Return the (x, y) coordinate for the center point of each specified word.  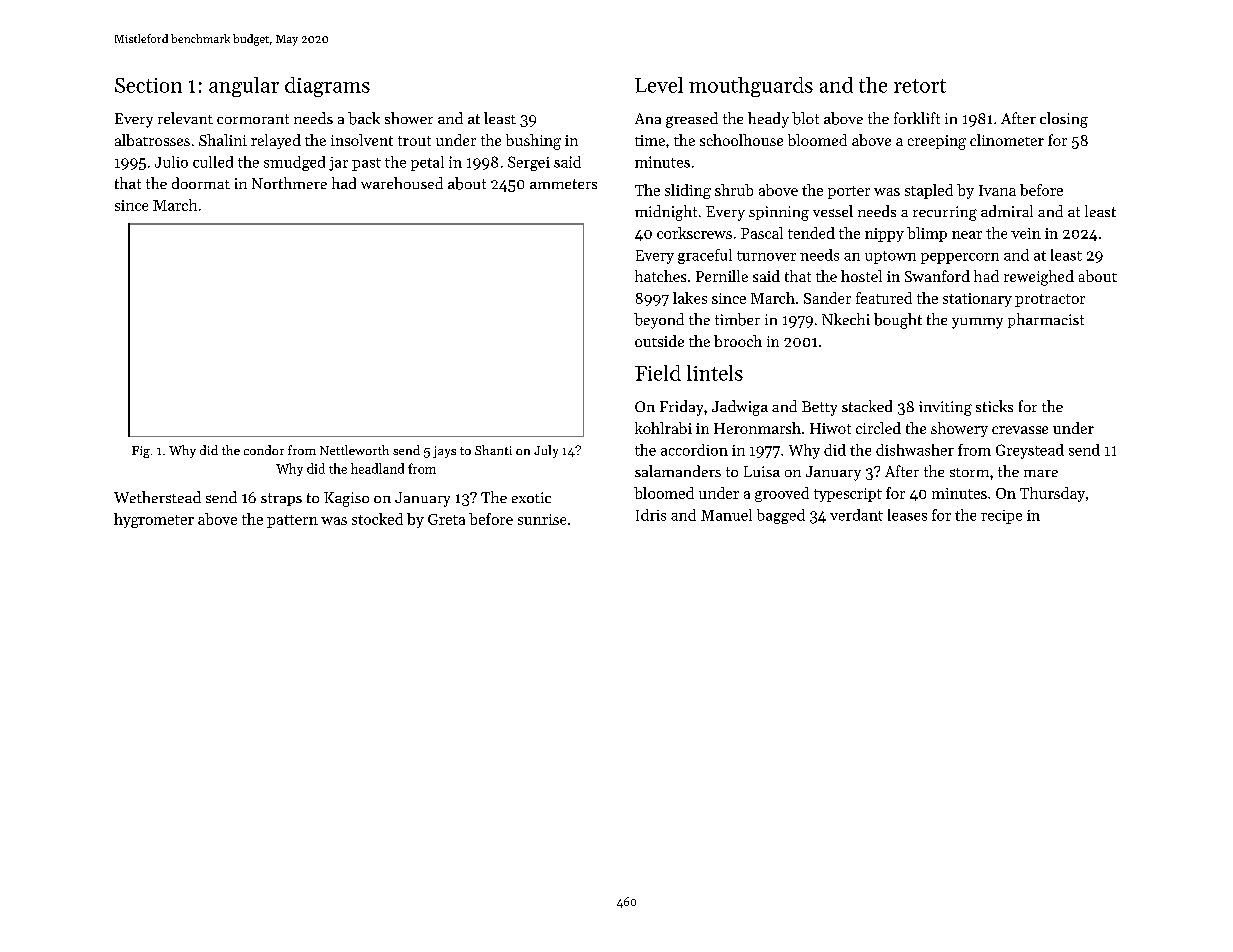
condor (264, 450)
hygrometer (154, 520)
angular (244, 87)
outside (659, 341)
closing (1064, 120)
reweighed (1039, 278)
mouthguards (751, 87)
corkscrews (694, 233)
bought (898, 321)
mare (1041, 473)
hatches (660, 276)
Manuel (726, 515)
